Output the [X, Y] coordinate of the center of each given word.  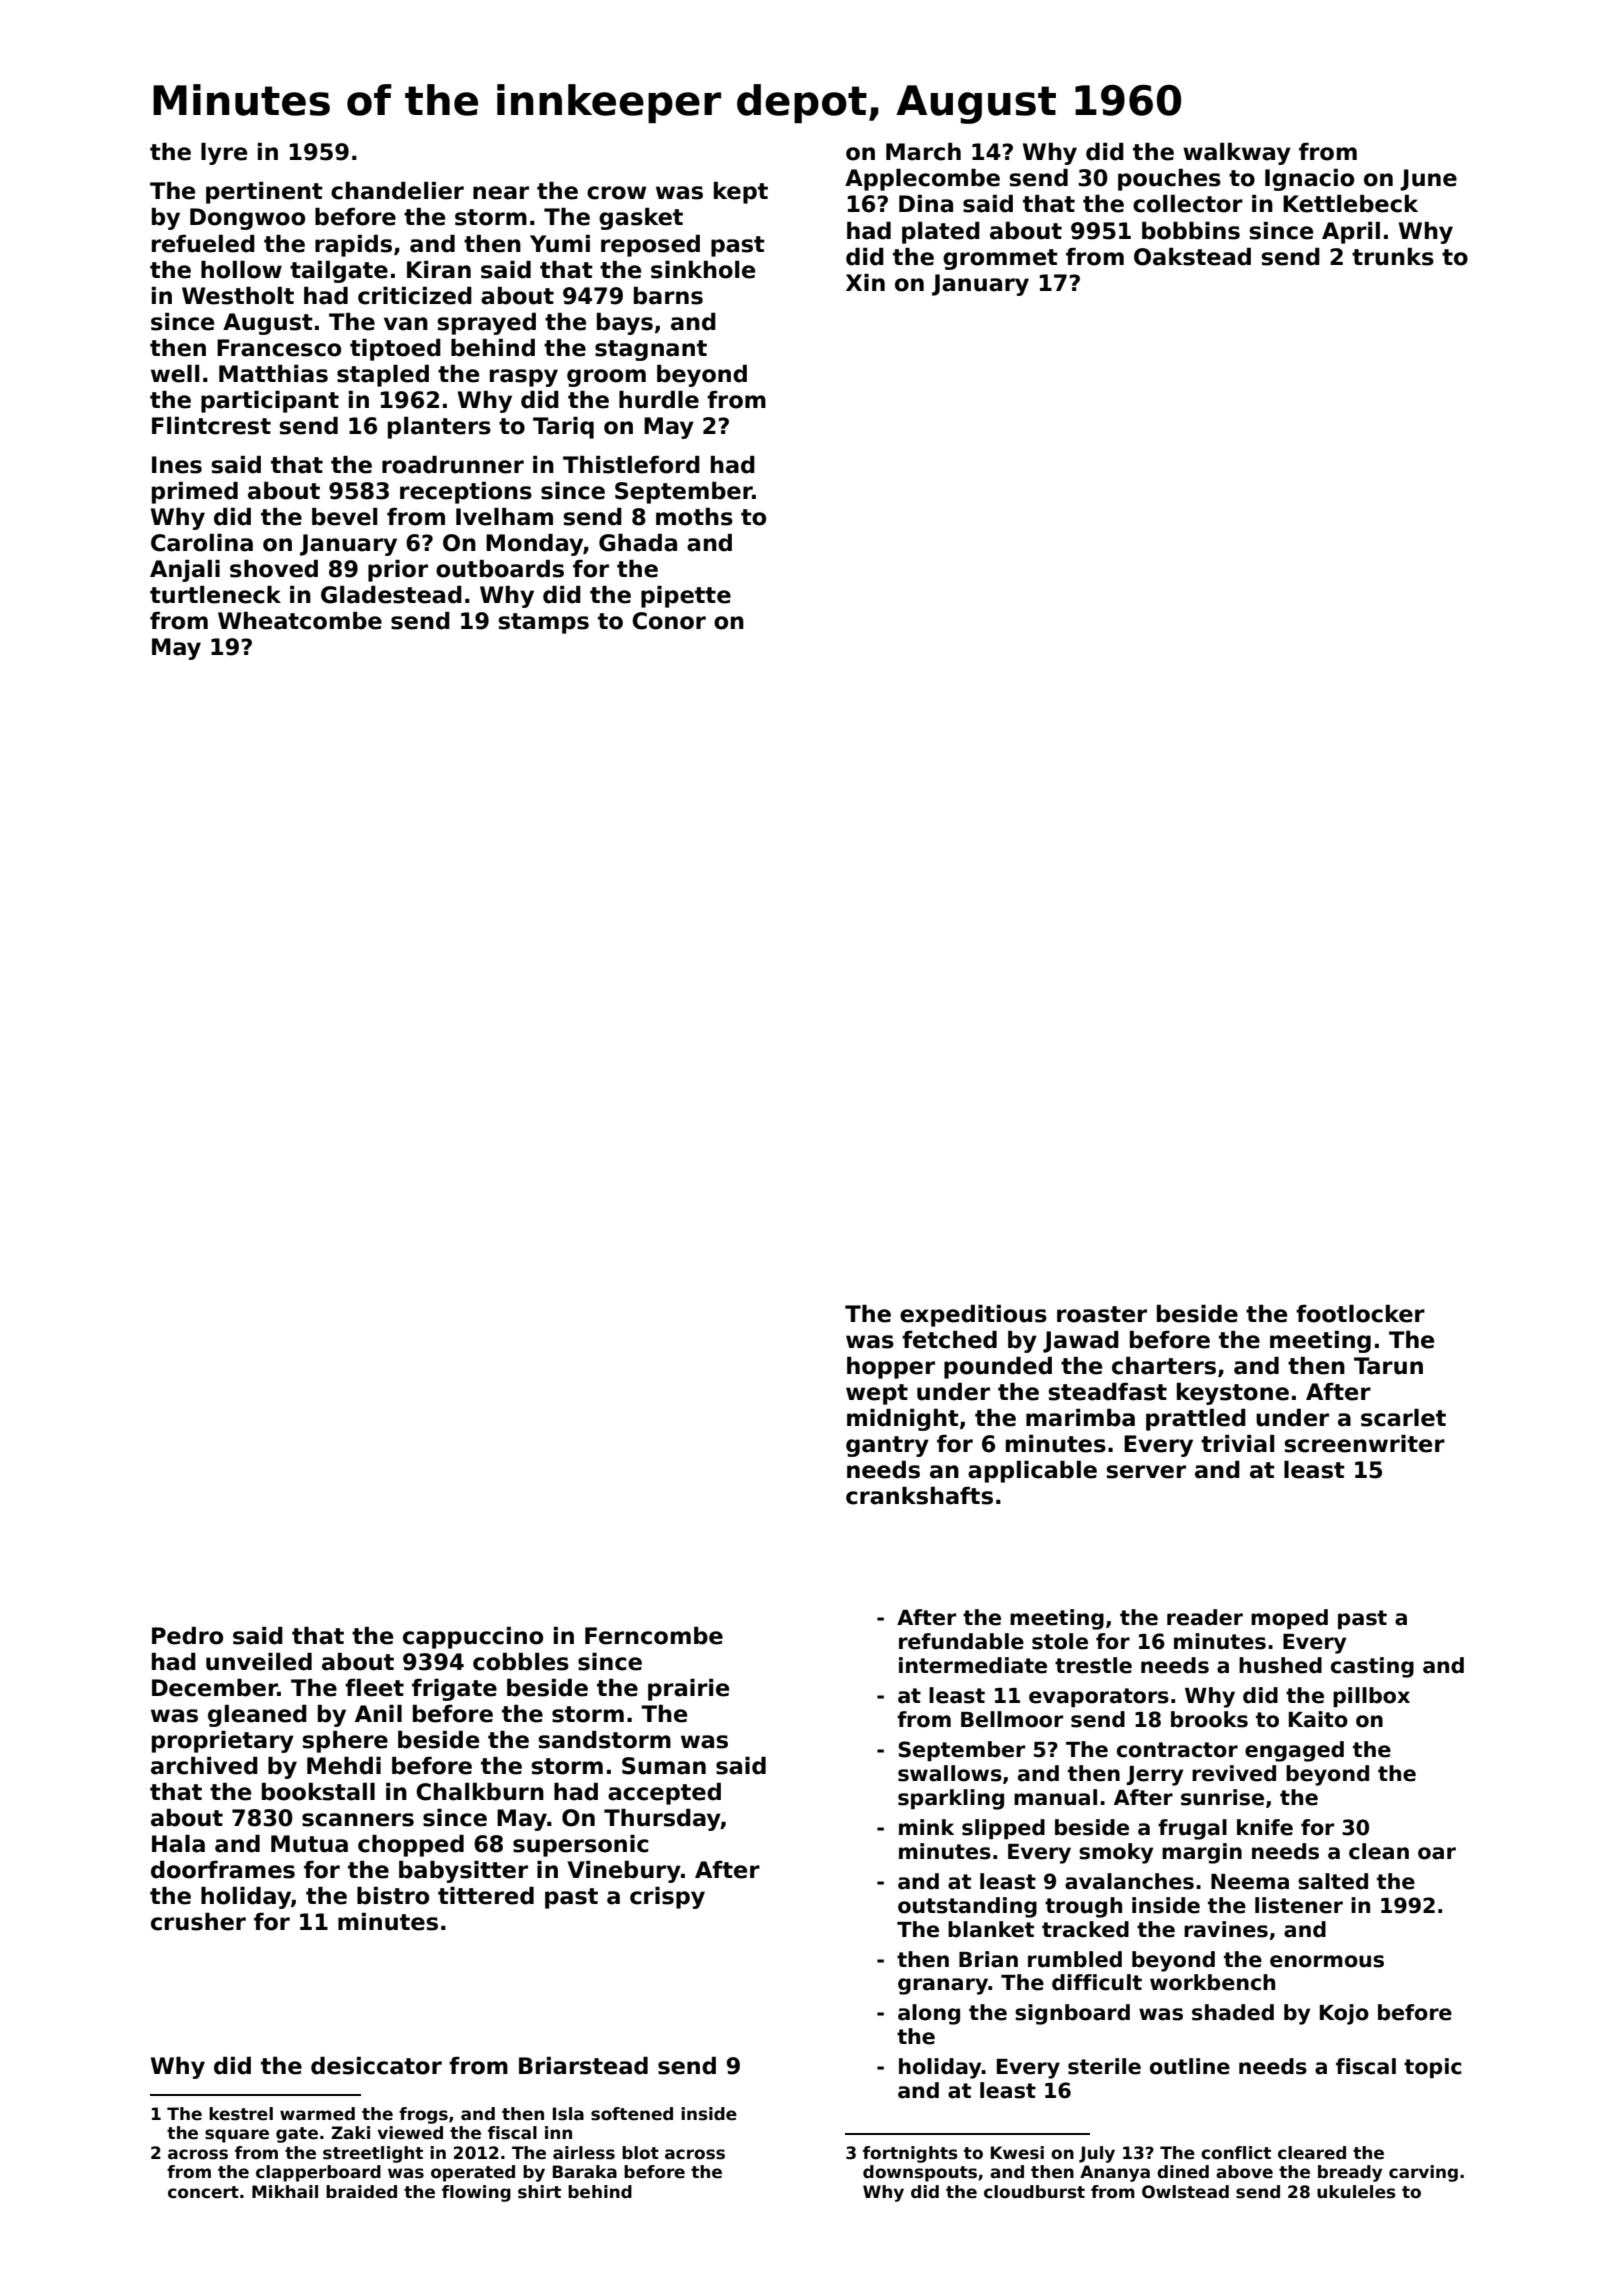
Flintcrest [211, 426]
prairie [688, 1690]
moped [1289, 1619]
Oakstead [1192, 257]
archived [204, 1766]
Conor [669, 621]
